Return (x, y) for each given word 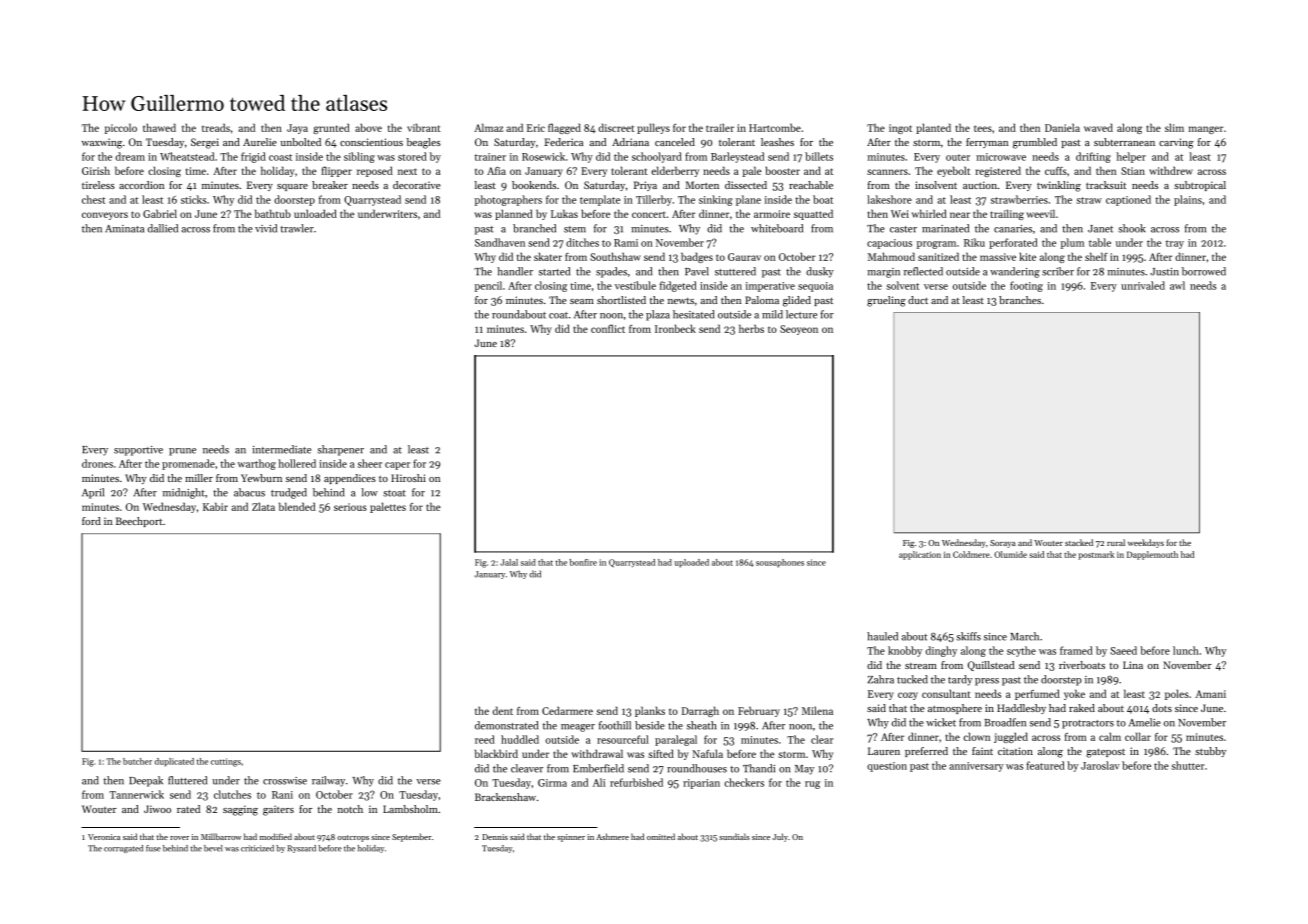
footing (1026, 286)
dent (503, 710)
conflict (608, 328)
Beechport (139, 522)
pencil (488, 286)
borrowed (1204, 271)
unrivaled (1143, 285)
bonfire (583, 562)
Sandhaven (500, 242)
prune (182, 452)
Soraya (1003, 544)
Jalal (509, 562)
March (1024, 636)
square (292, 187)
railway (328, 781)
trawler (297, 228)
